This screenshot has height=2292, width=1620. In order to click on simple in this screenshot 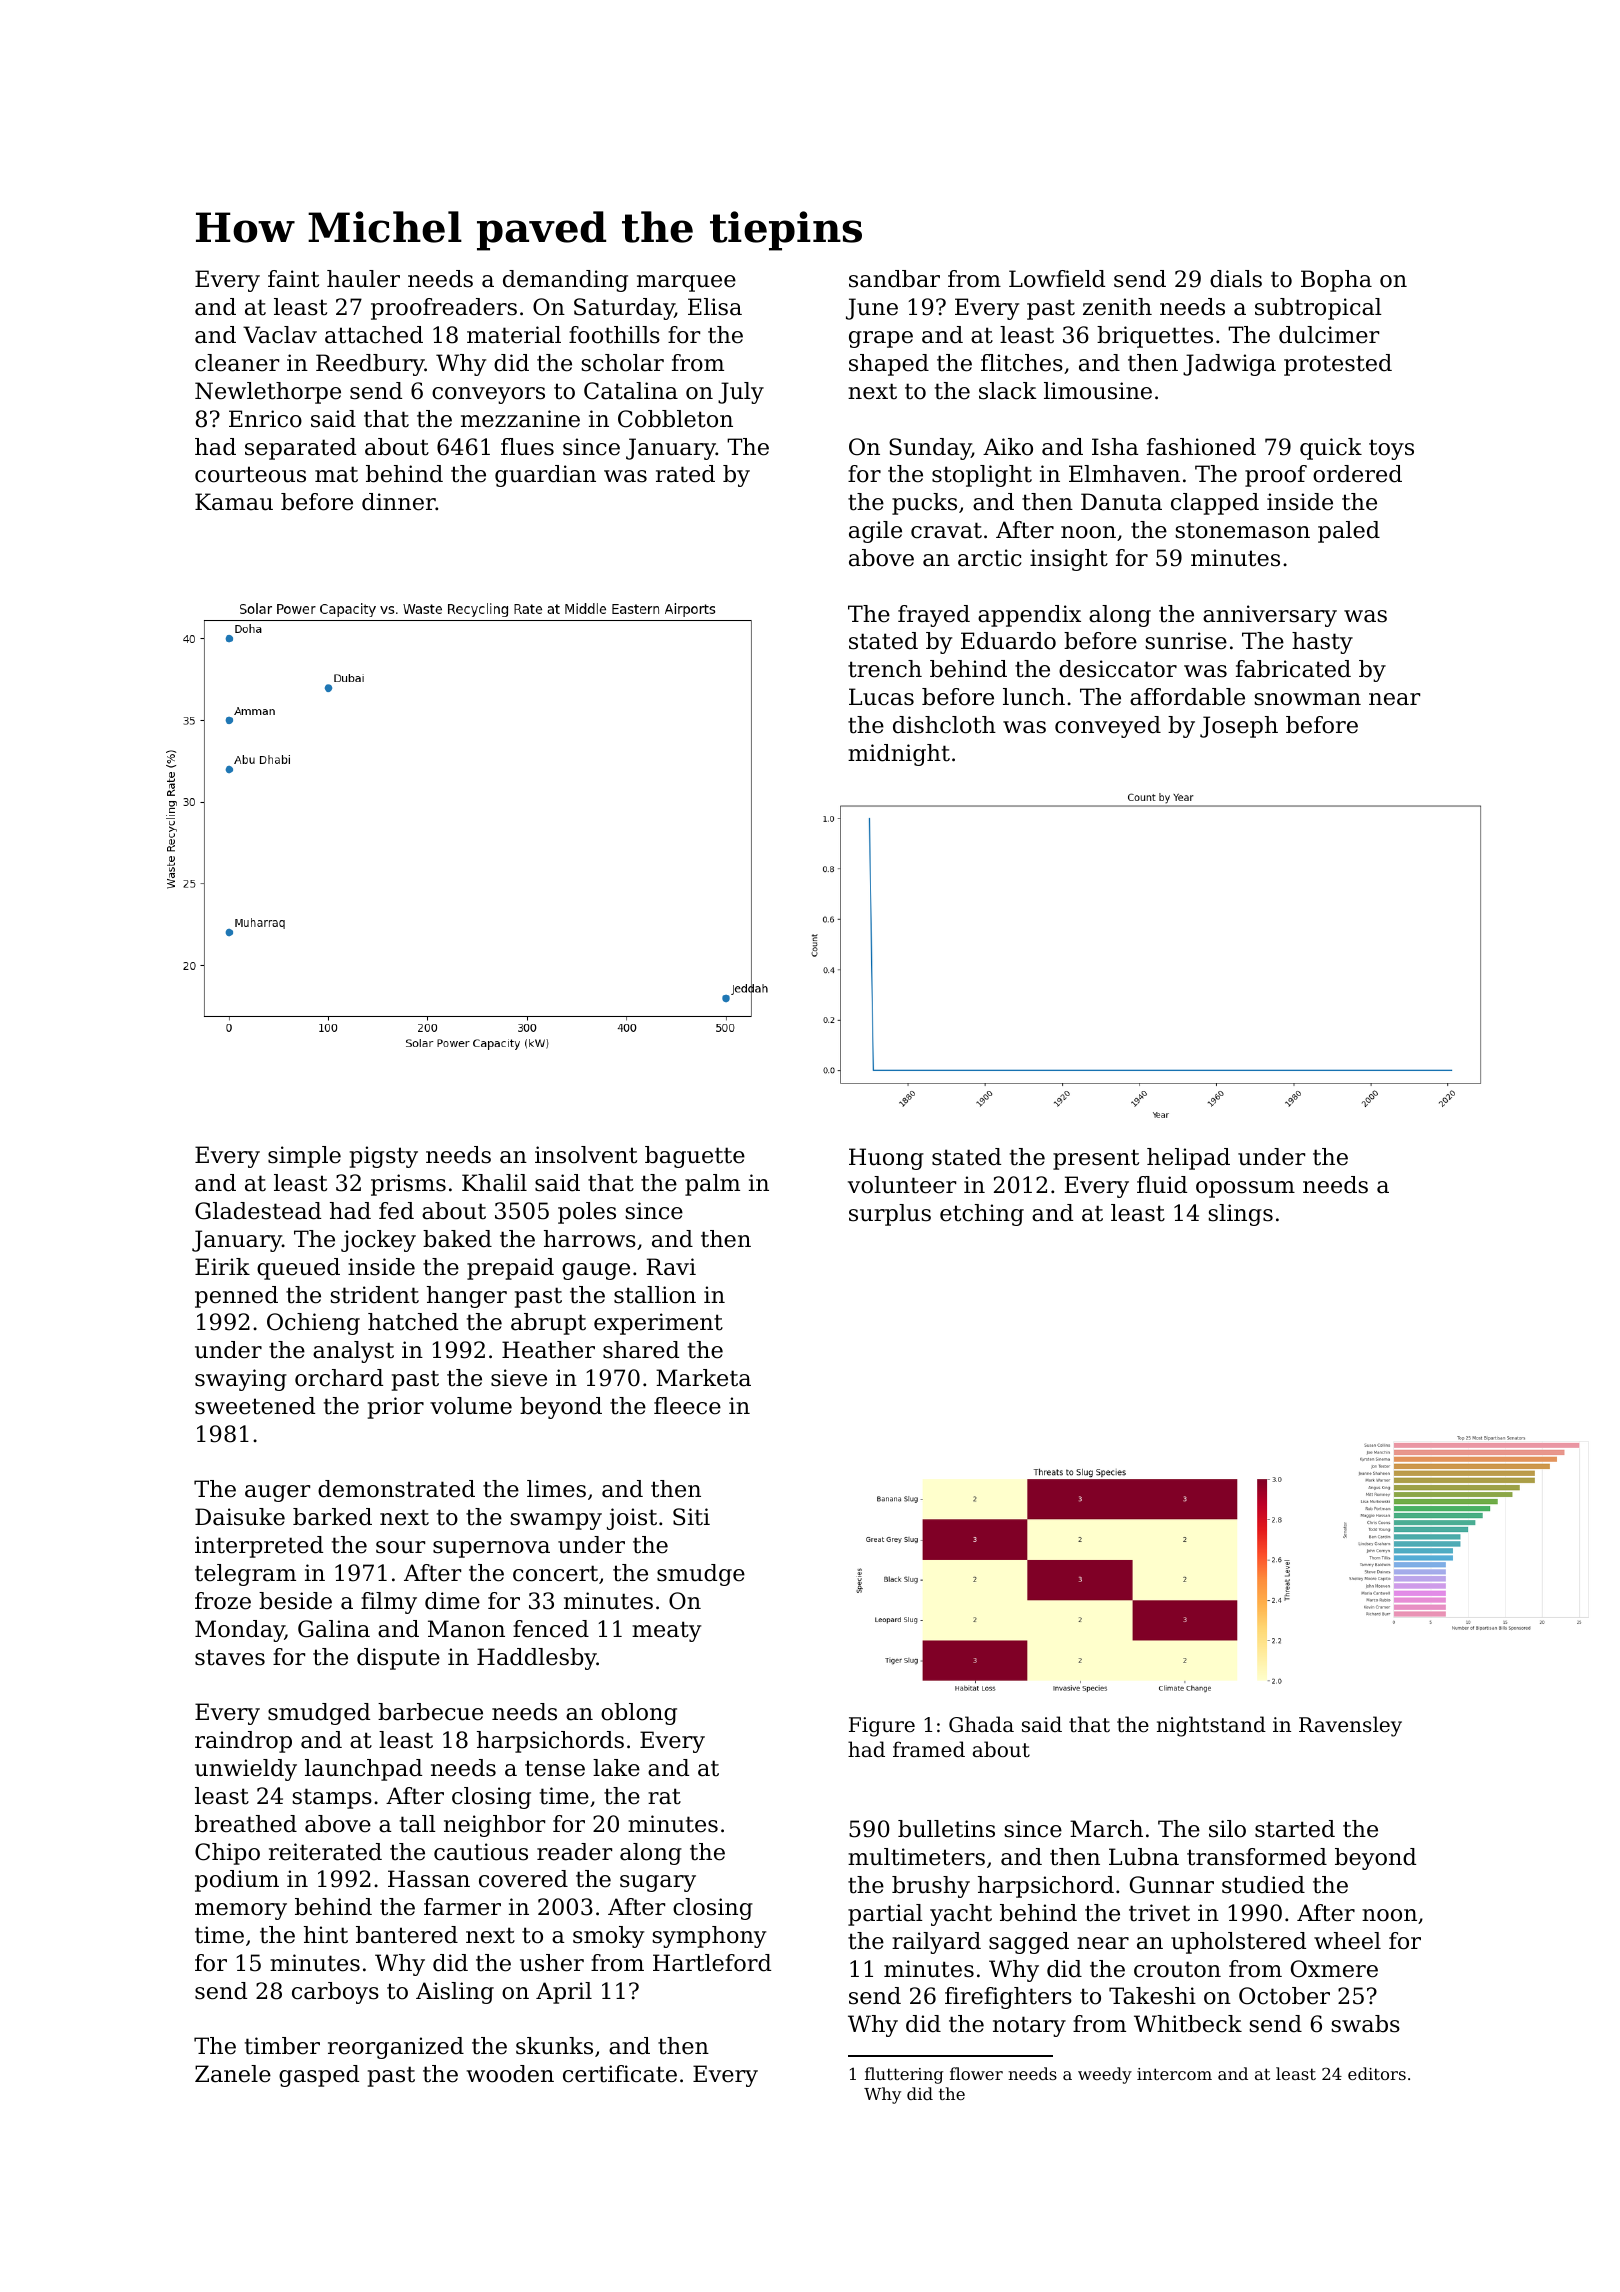, I will do `click(304, 1157)`.
